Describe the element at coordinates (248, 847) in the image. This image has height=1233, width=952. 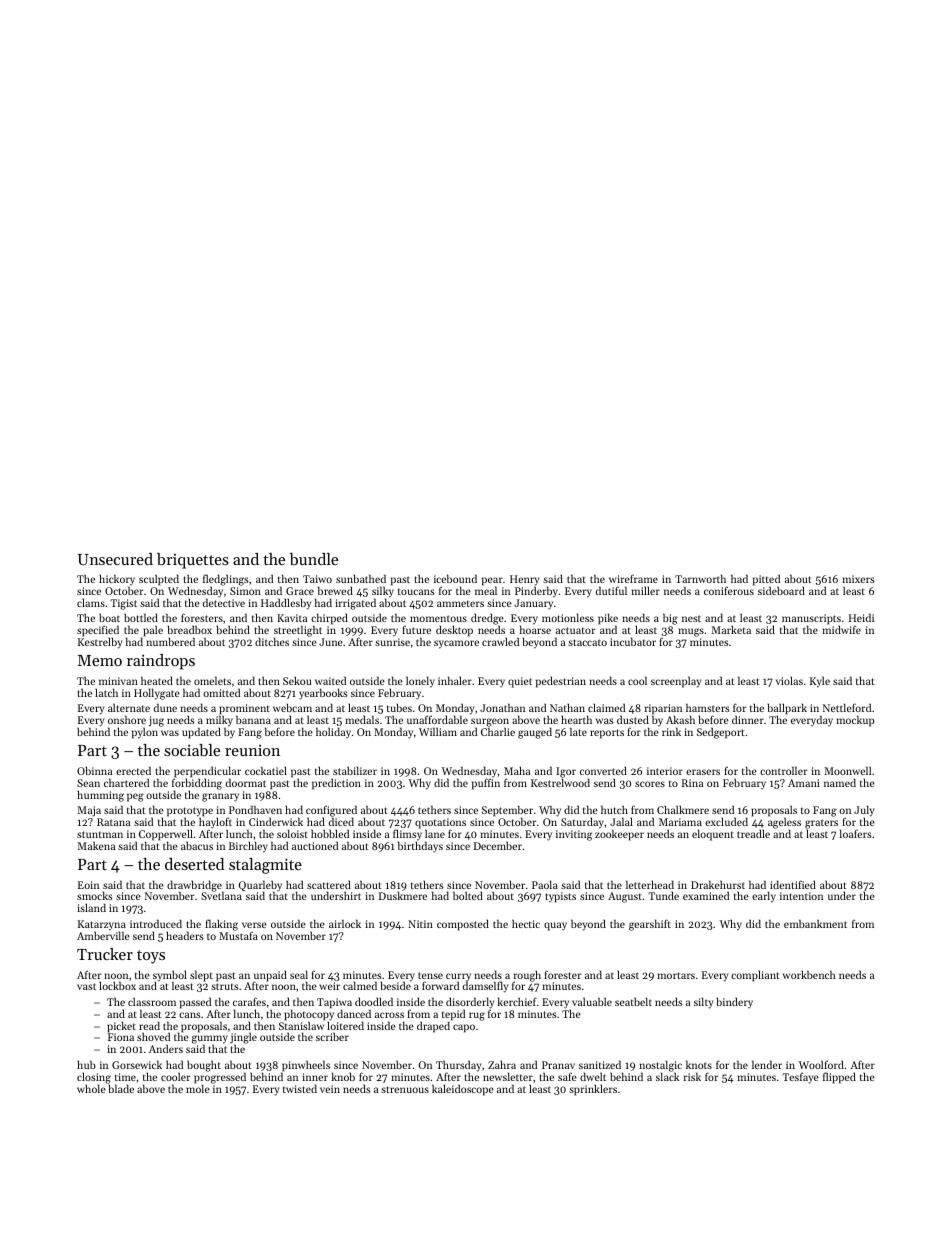
I see `Birchley` at that location.
